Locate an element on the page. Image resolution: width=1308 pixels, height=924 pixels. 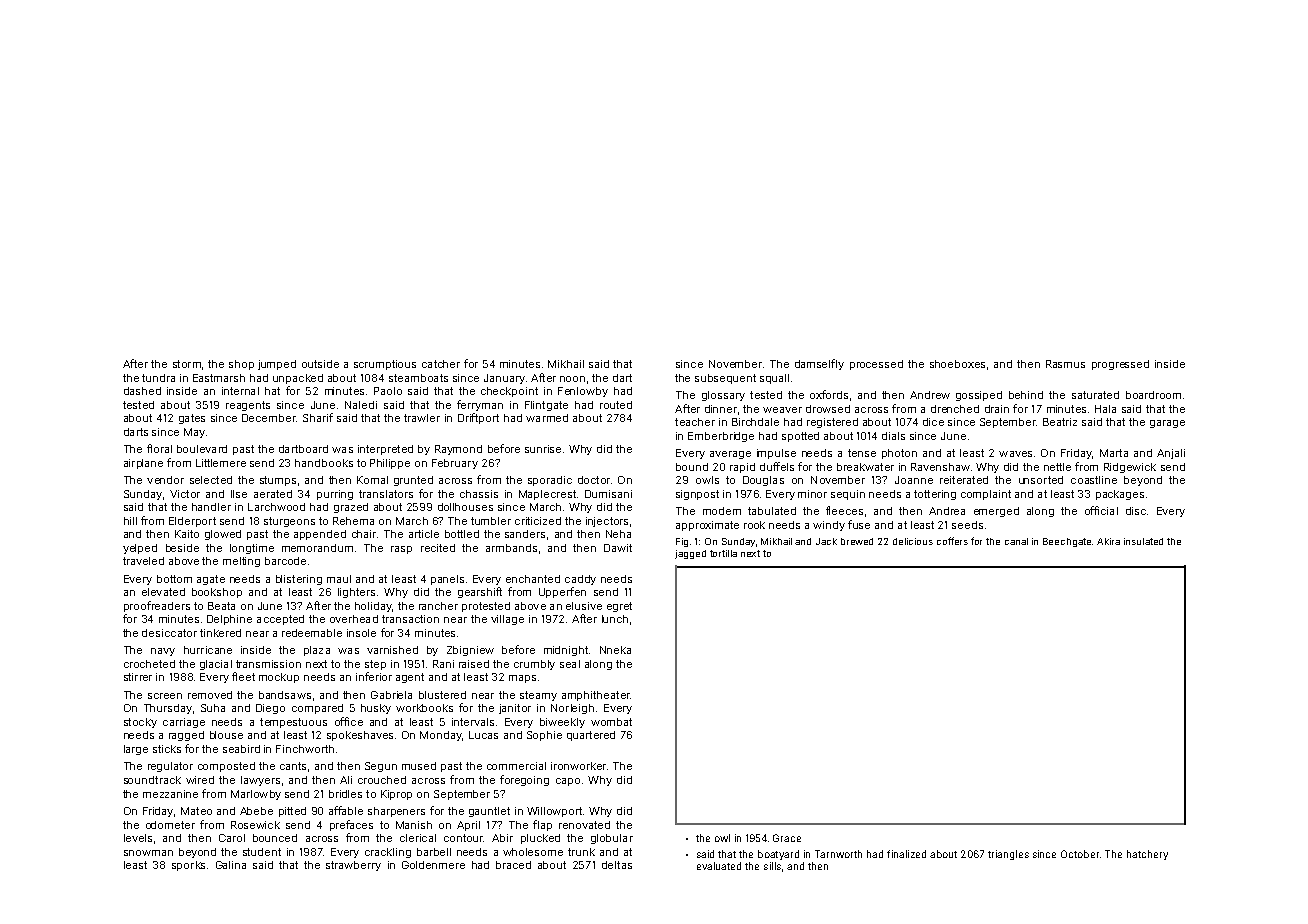
bounced is located at coordinates (275, 838).
